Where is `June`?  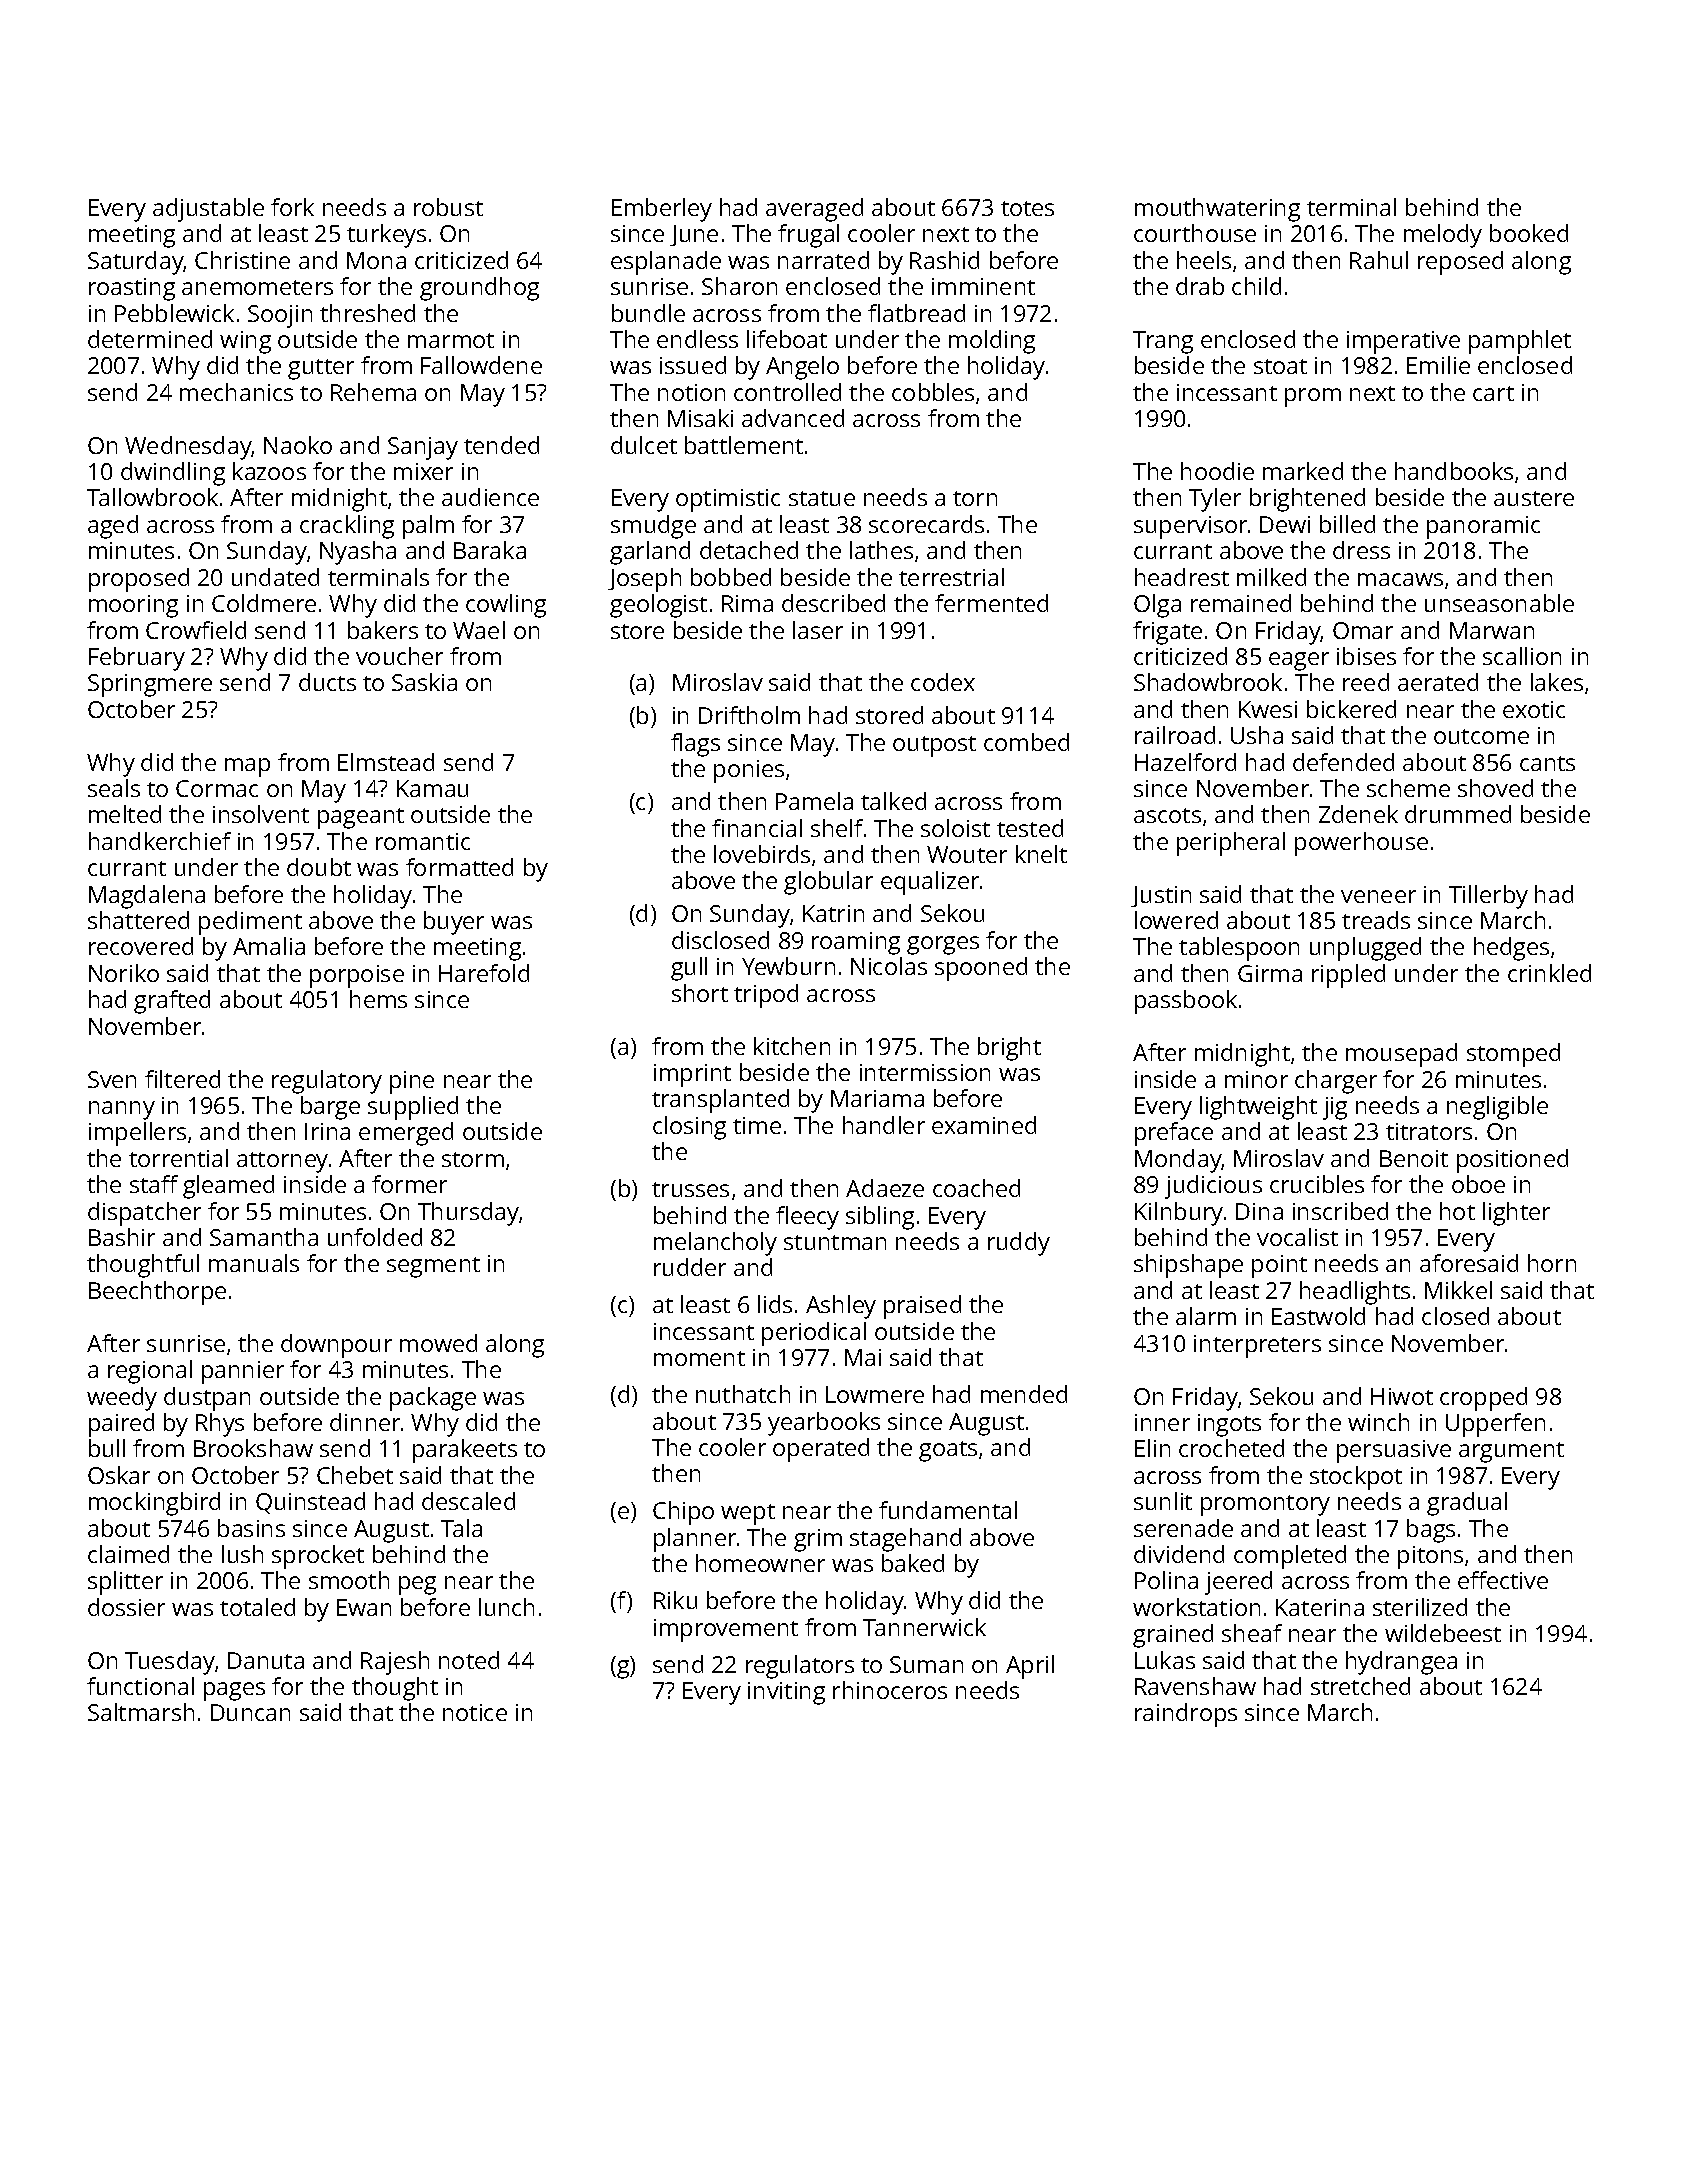 June is located at coordinates (694, 235).
